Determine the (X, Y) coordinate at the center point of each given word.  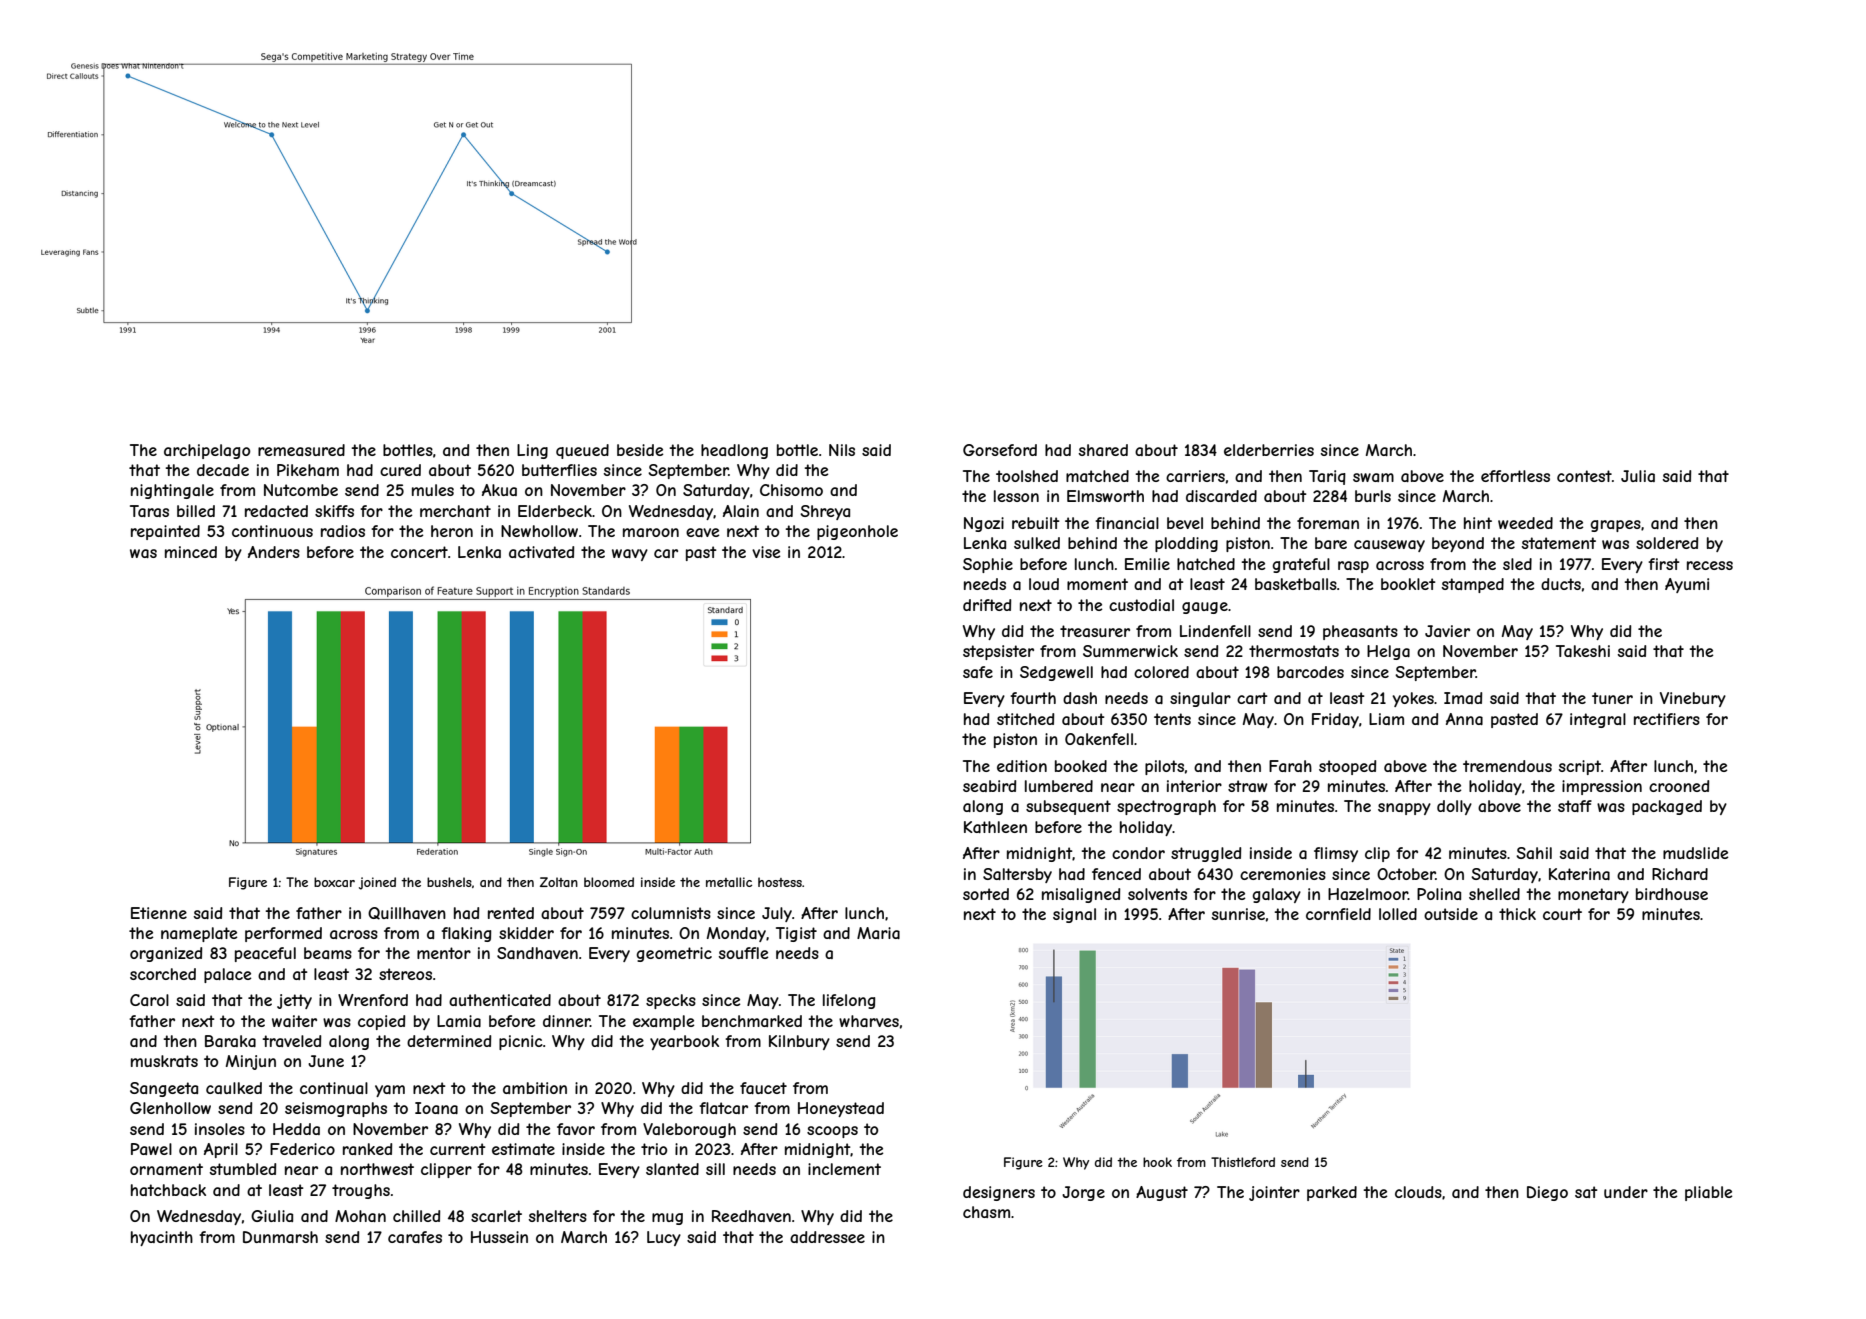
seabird (989, 786)
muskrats (164, 1061)
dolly (1454, 807)
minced (191, 552)
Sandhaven (537, 953)
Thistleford (1243, 1162)
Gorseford (1000, 450)
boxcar (334, 882)
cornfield (1338, 914)
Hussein (499, 1237)
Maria (878, 933)
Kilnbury (799, 1042)
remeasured (301, 450)
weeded (1525, 523)
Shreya (825, 512)
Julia (1638, 476)
